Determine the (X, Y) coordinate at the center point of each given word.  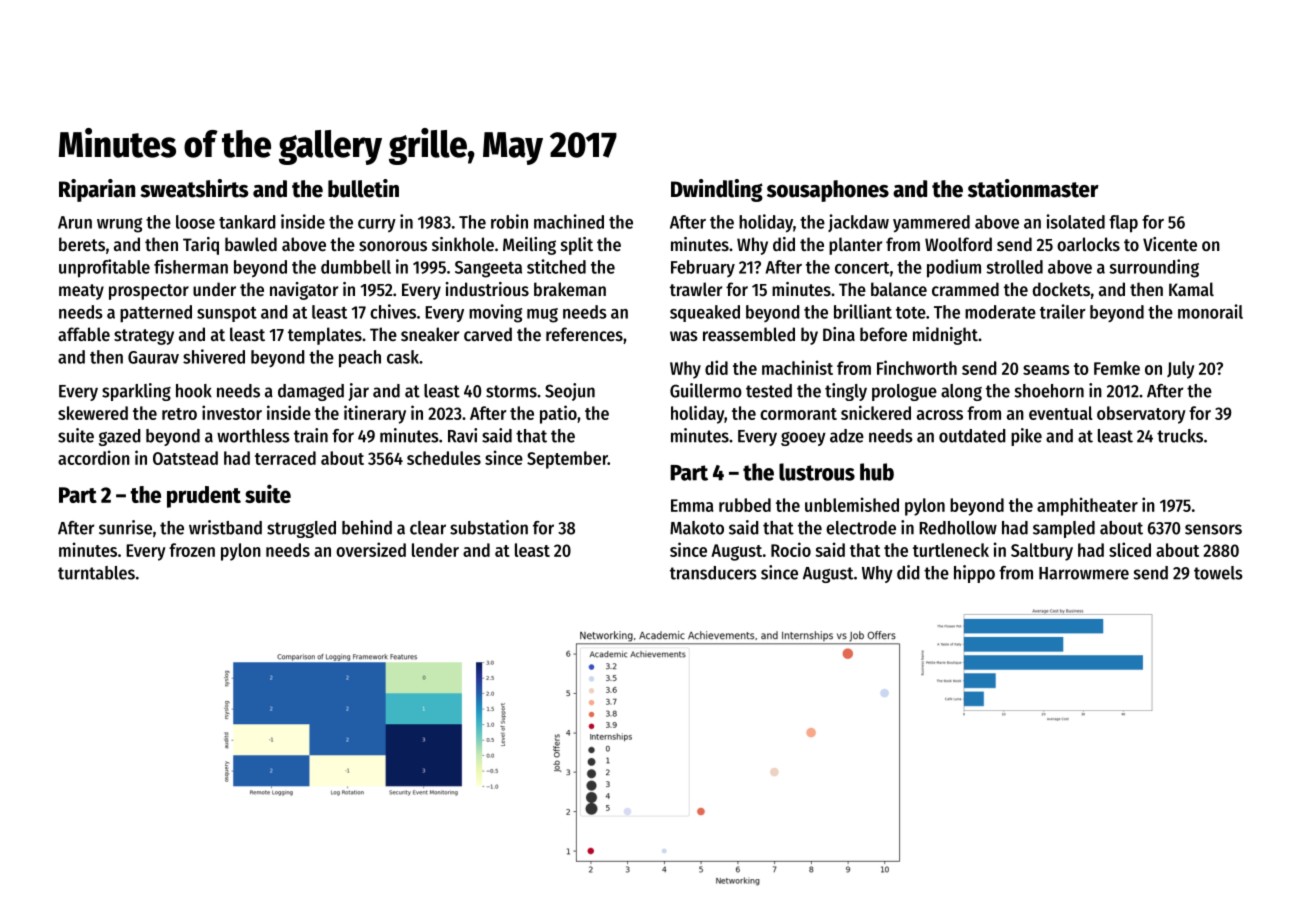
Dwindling (717, 190)
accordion (94, 457)
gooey (803, 439)
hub (877, 472)
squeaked (705, 313)
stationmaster (1033, 188)
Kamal (1191, 289)
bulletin (363, 188)
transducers (713, 573)
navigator (304, 291)
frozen (192, 550)
